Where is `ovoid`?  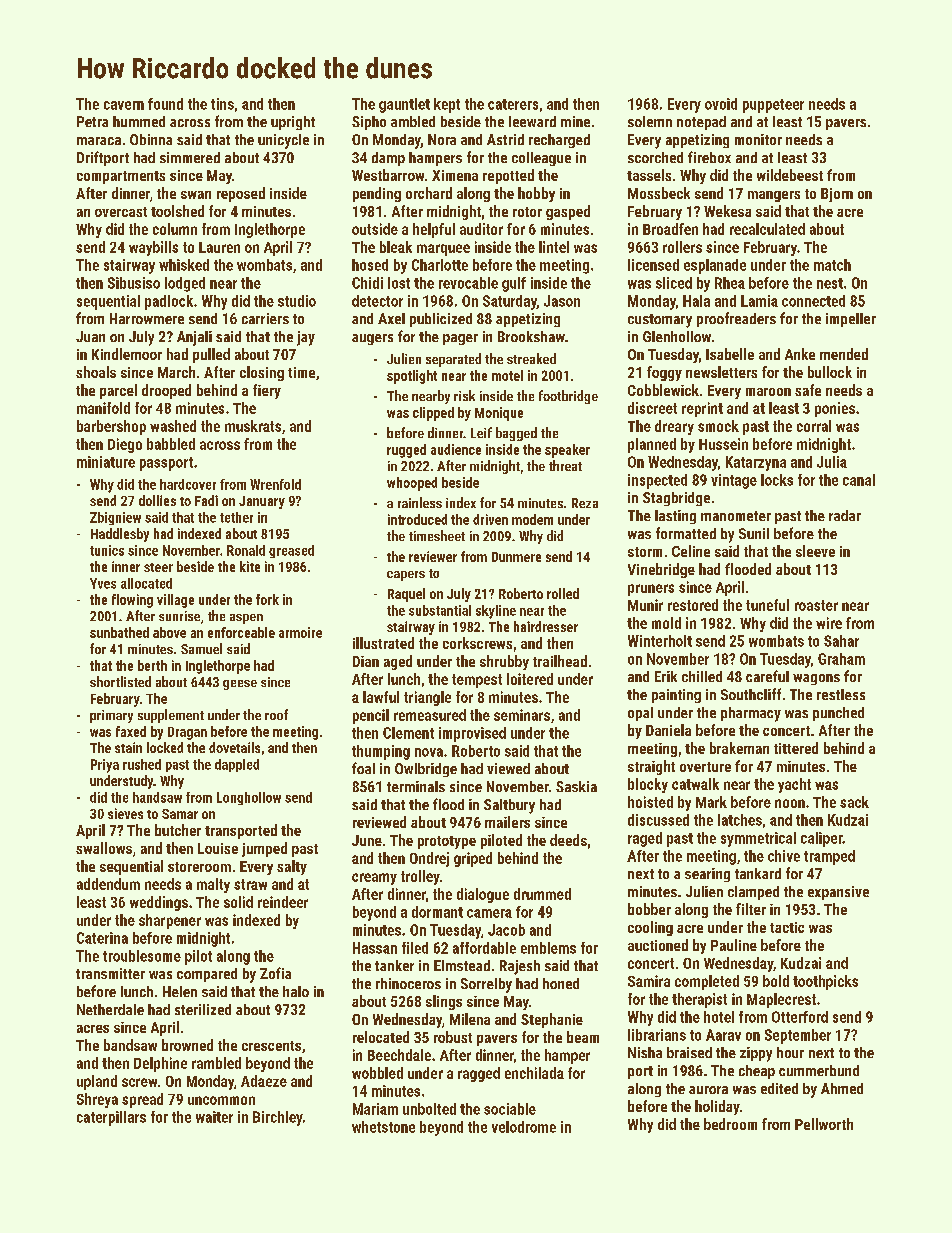
ovoid is located at coordinates (721, 104).
